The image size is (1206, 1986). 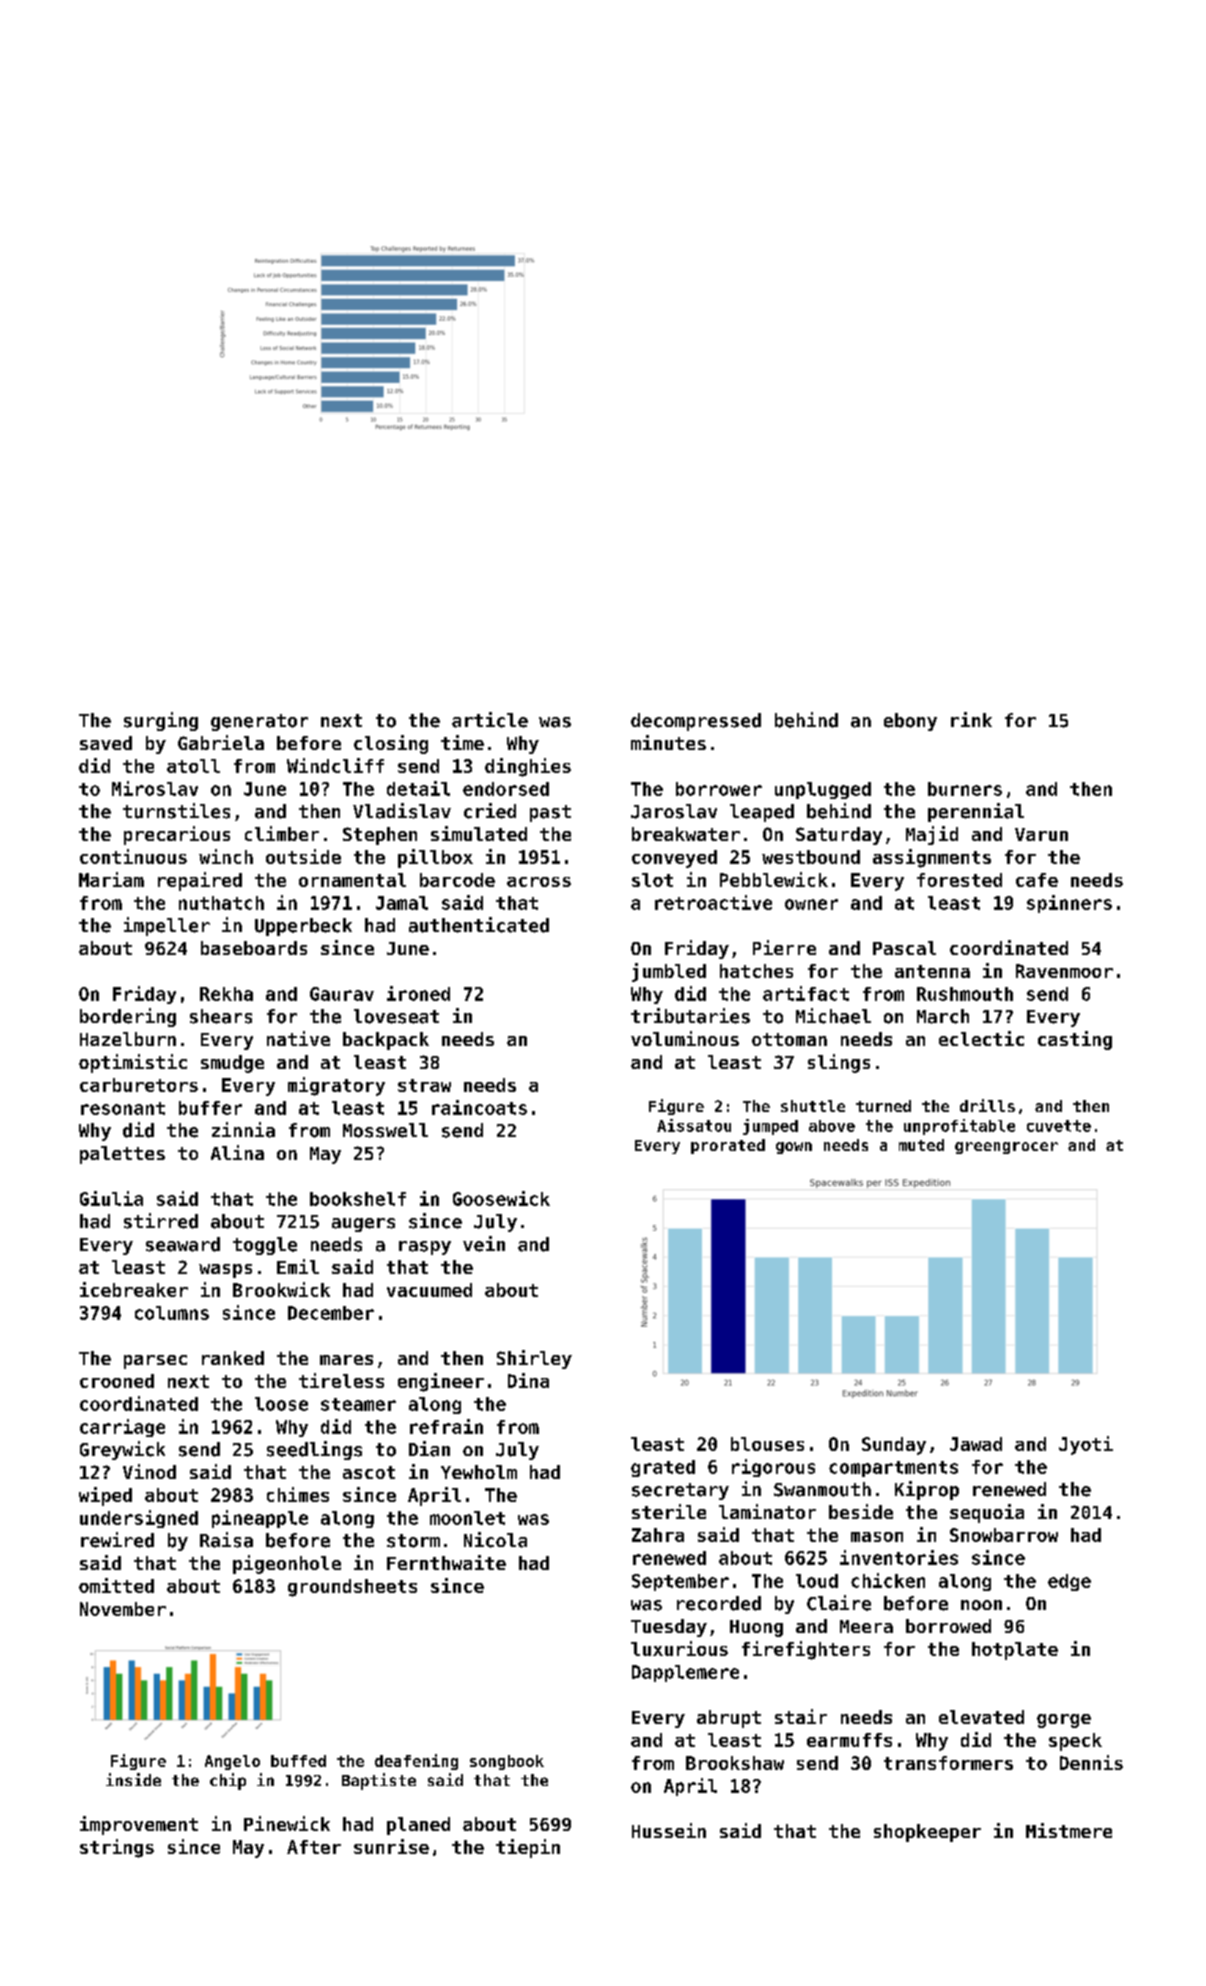 What do you see at coordinates (959, 880) in the screenshot?
I see `forested` at bounding box center [959, 880].
